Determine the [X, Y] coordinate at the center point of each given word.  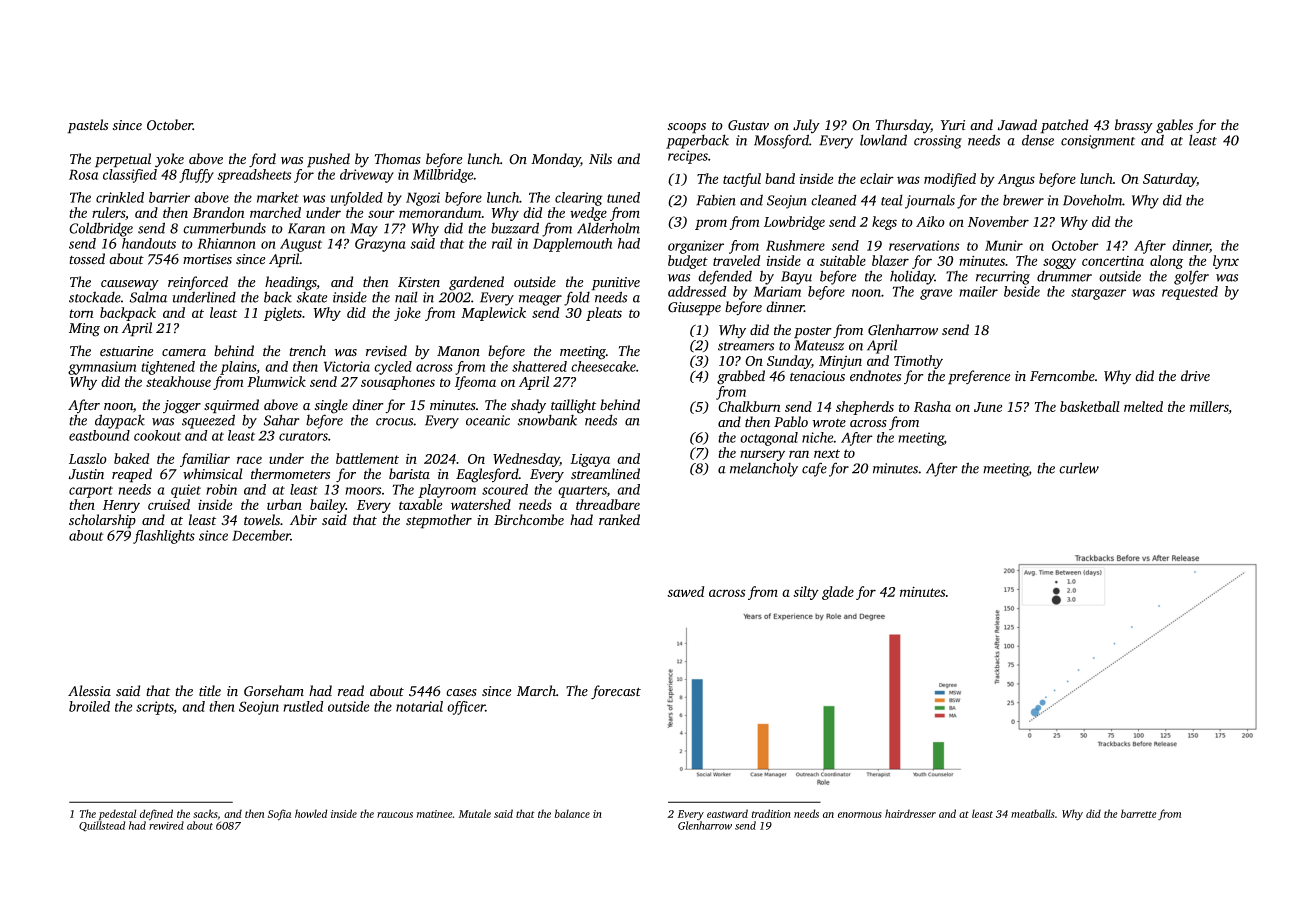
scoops [687, 128]
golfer [1191, 277]
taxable [420, 504]
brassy [1134, 126]
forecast [616, 692]
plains [238, 368]
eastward [727, 813]
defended [725, 277]
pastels [87, 126]
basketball [1090, 406]
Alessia [89, 691]
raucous [395, 815]
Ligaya [590, 460]
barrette [1139, 813]
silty [806, 593]
